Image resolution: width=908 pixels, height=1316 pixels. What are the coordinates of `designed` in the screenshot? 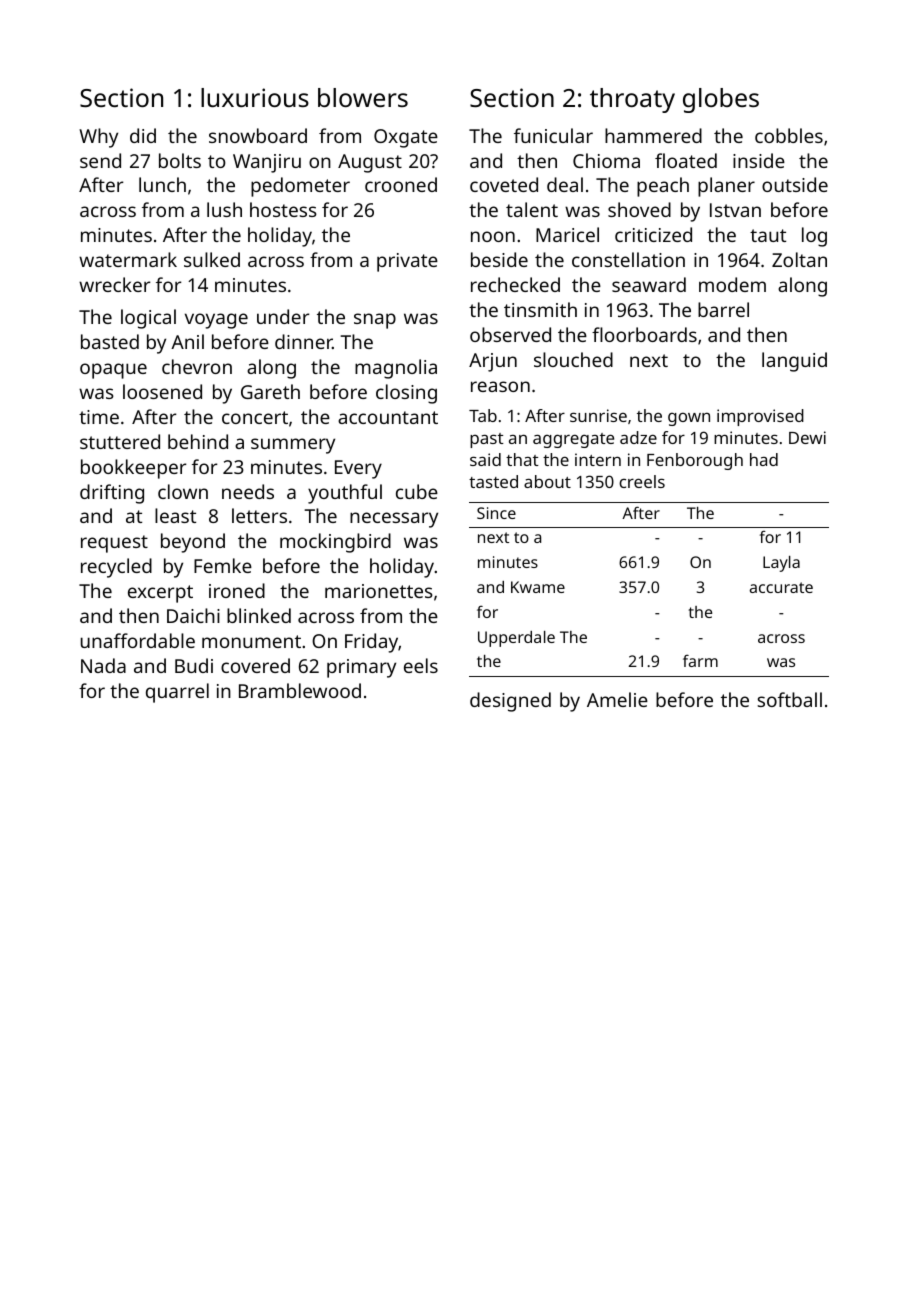 It's located at (510, 702).
